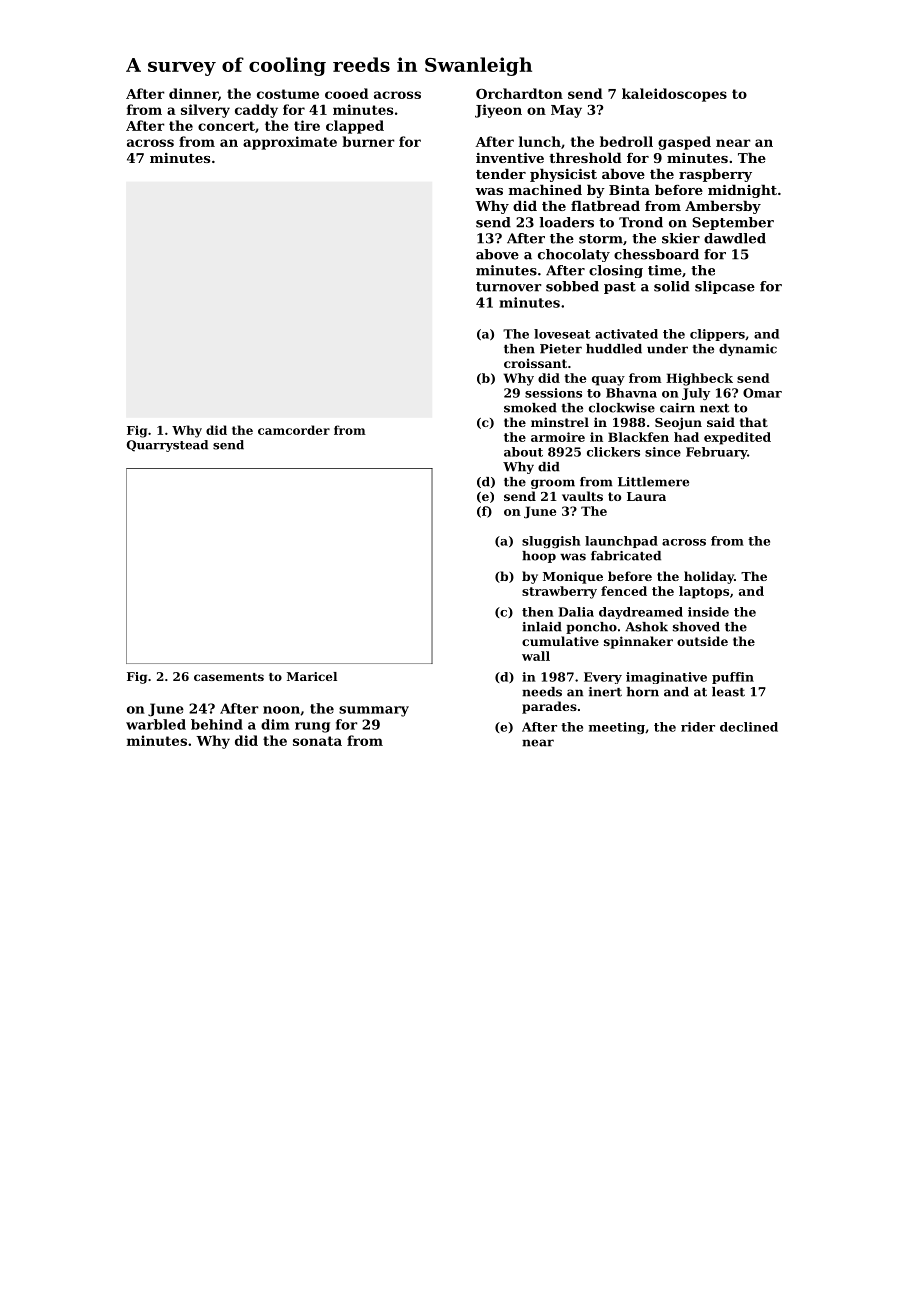 The width and height of the page is (908, 1316). Describe the element at coordinates (684, 143) in the page. I see `gasped` at that location.
